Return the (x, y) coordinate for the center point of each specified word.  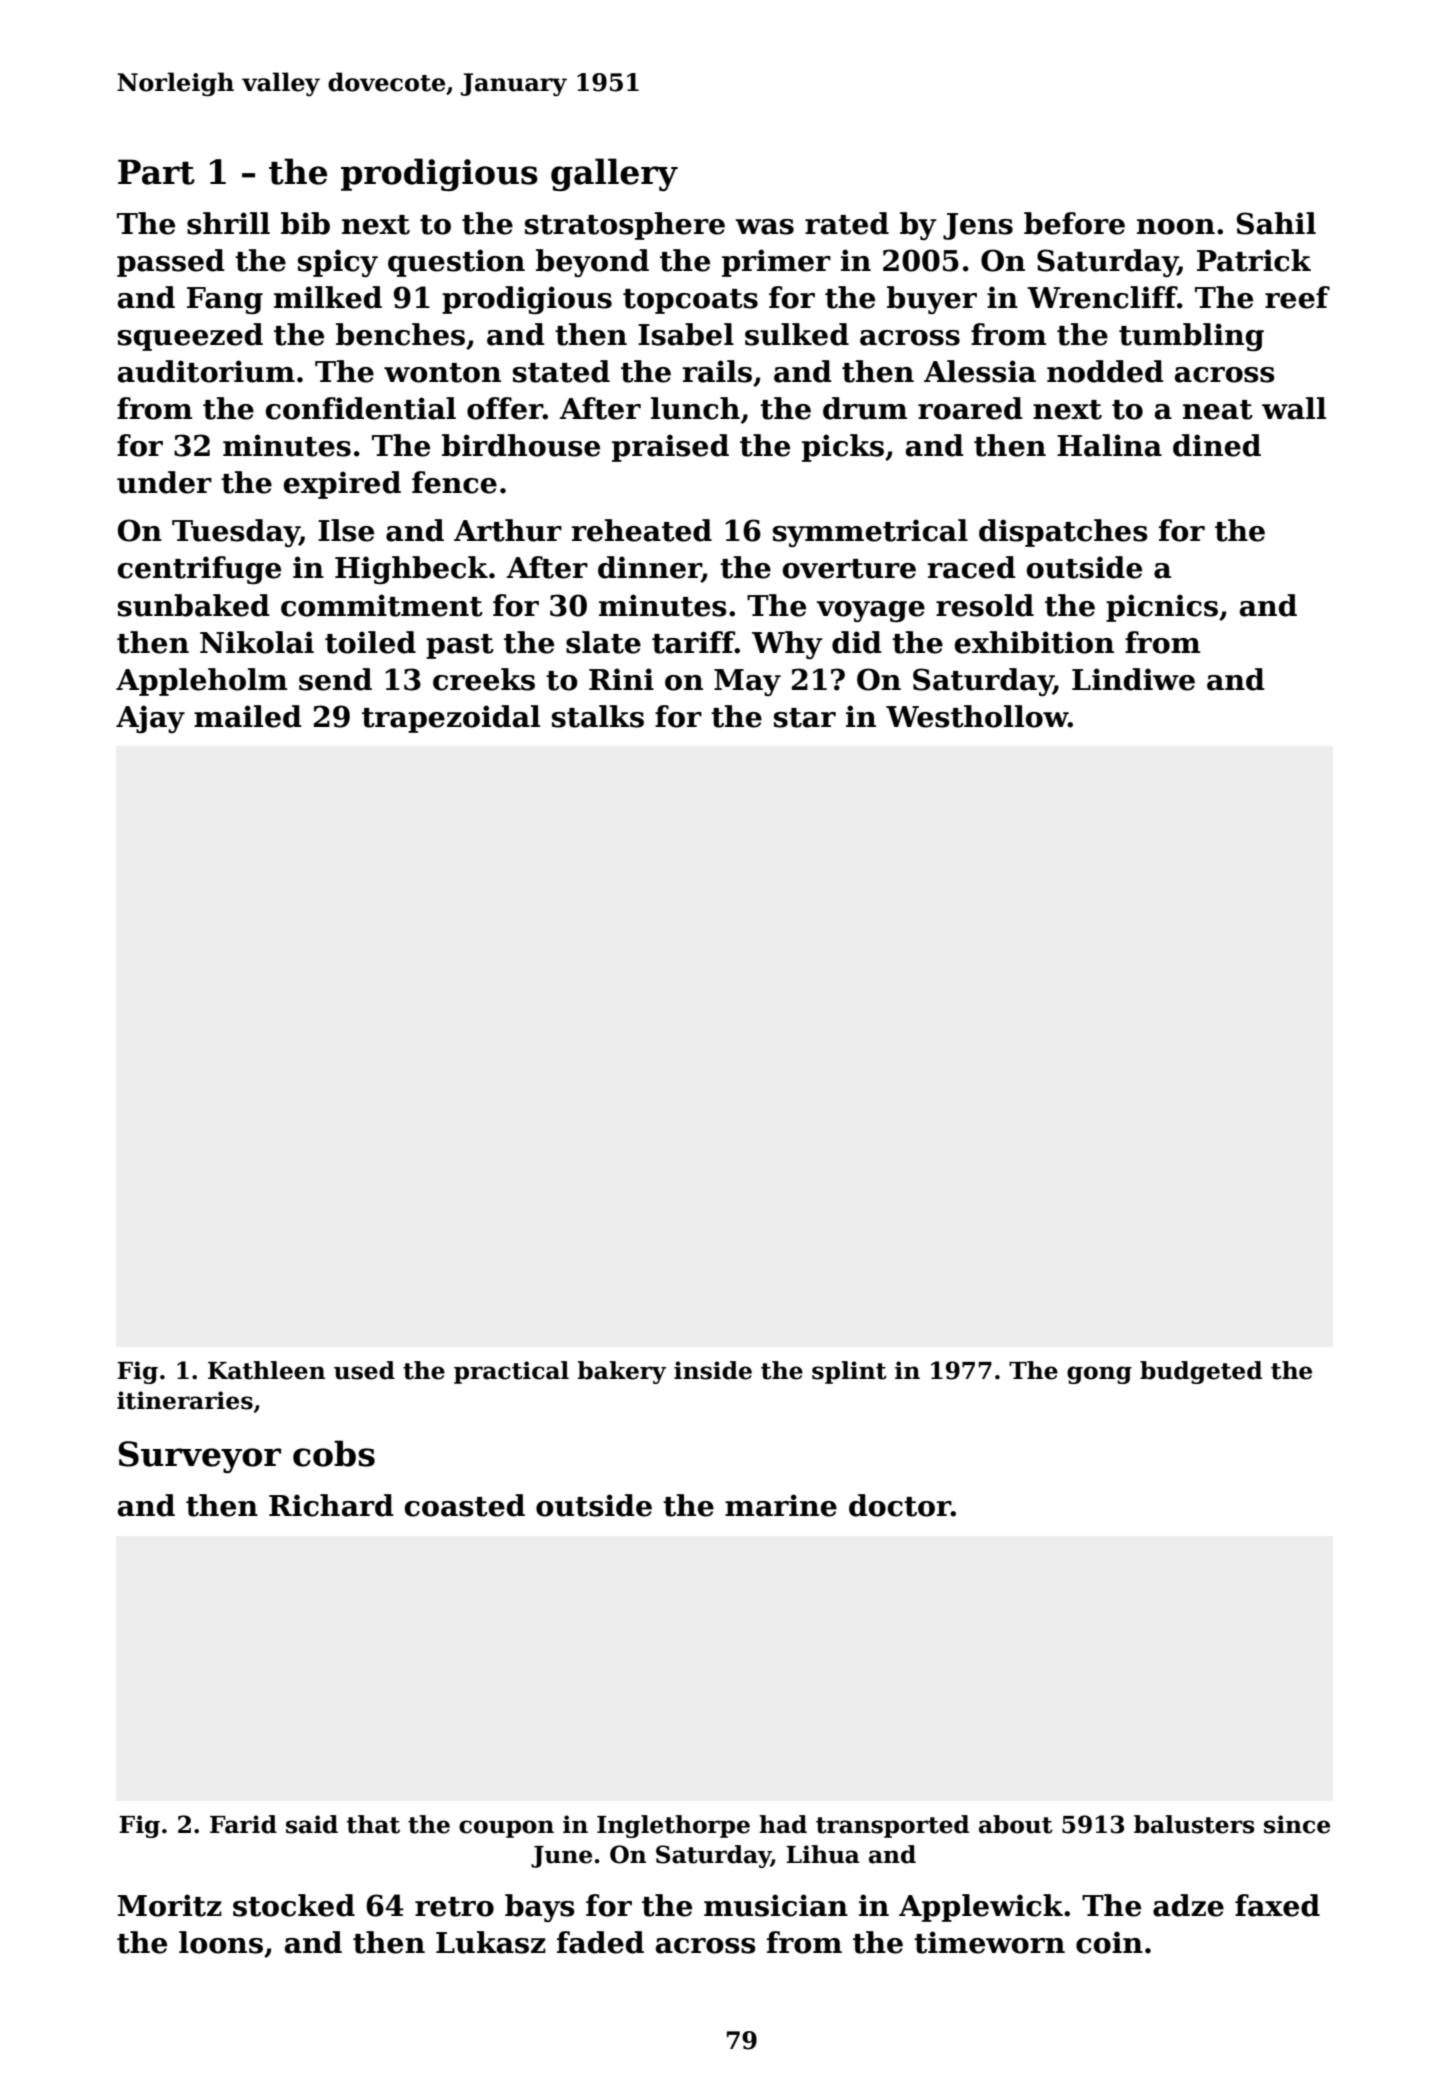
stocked (294, 1905)
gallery (614, 174)
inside (713, 1370)
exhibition (1034, 642)
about (1016, 1824)
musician (776, 1905)
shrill (228, 223)
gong (1099, 1375)
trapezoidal (451, 719)
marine (781, 1505)
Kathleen (266, 1370)
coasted (464, 1505)
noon (1176, 227)
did (857, 642)
